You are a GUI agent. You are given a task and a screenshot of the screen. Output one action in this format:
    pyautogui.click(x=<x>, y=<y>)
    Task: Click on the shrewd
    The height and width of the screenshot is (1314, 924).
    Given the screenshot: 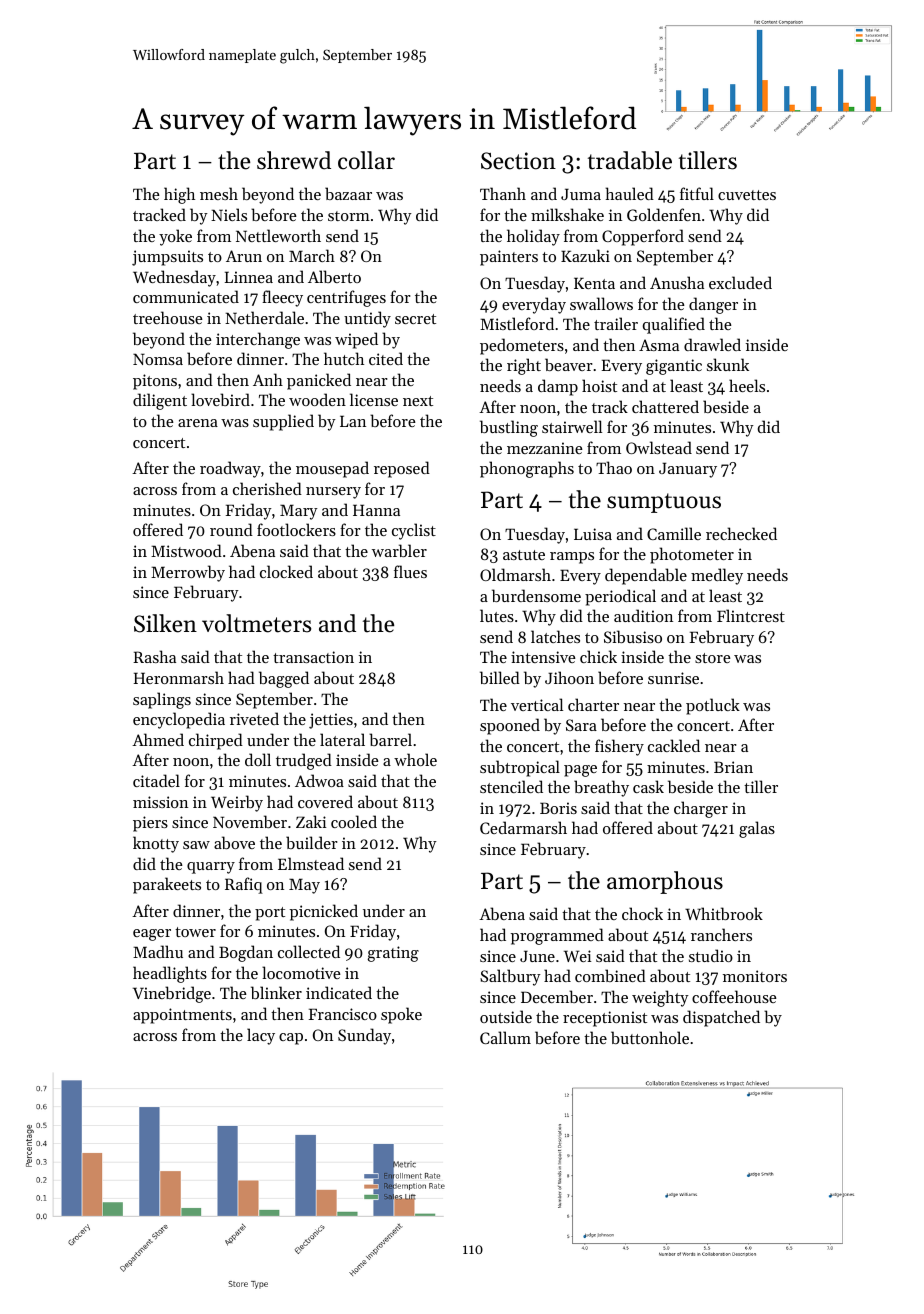 What is the action you would take?
    pyautogui.click(x=294, y=160)
